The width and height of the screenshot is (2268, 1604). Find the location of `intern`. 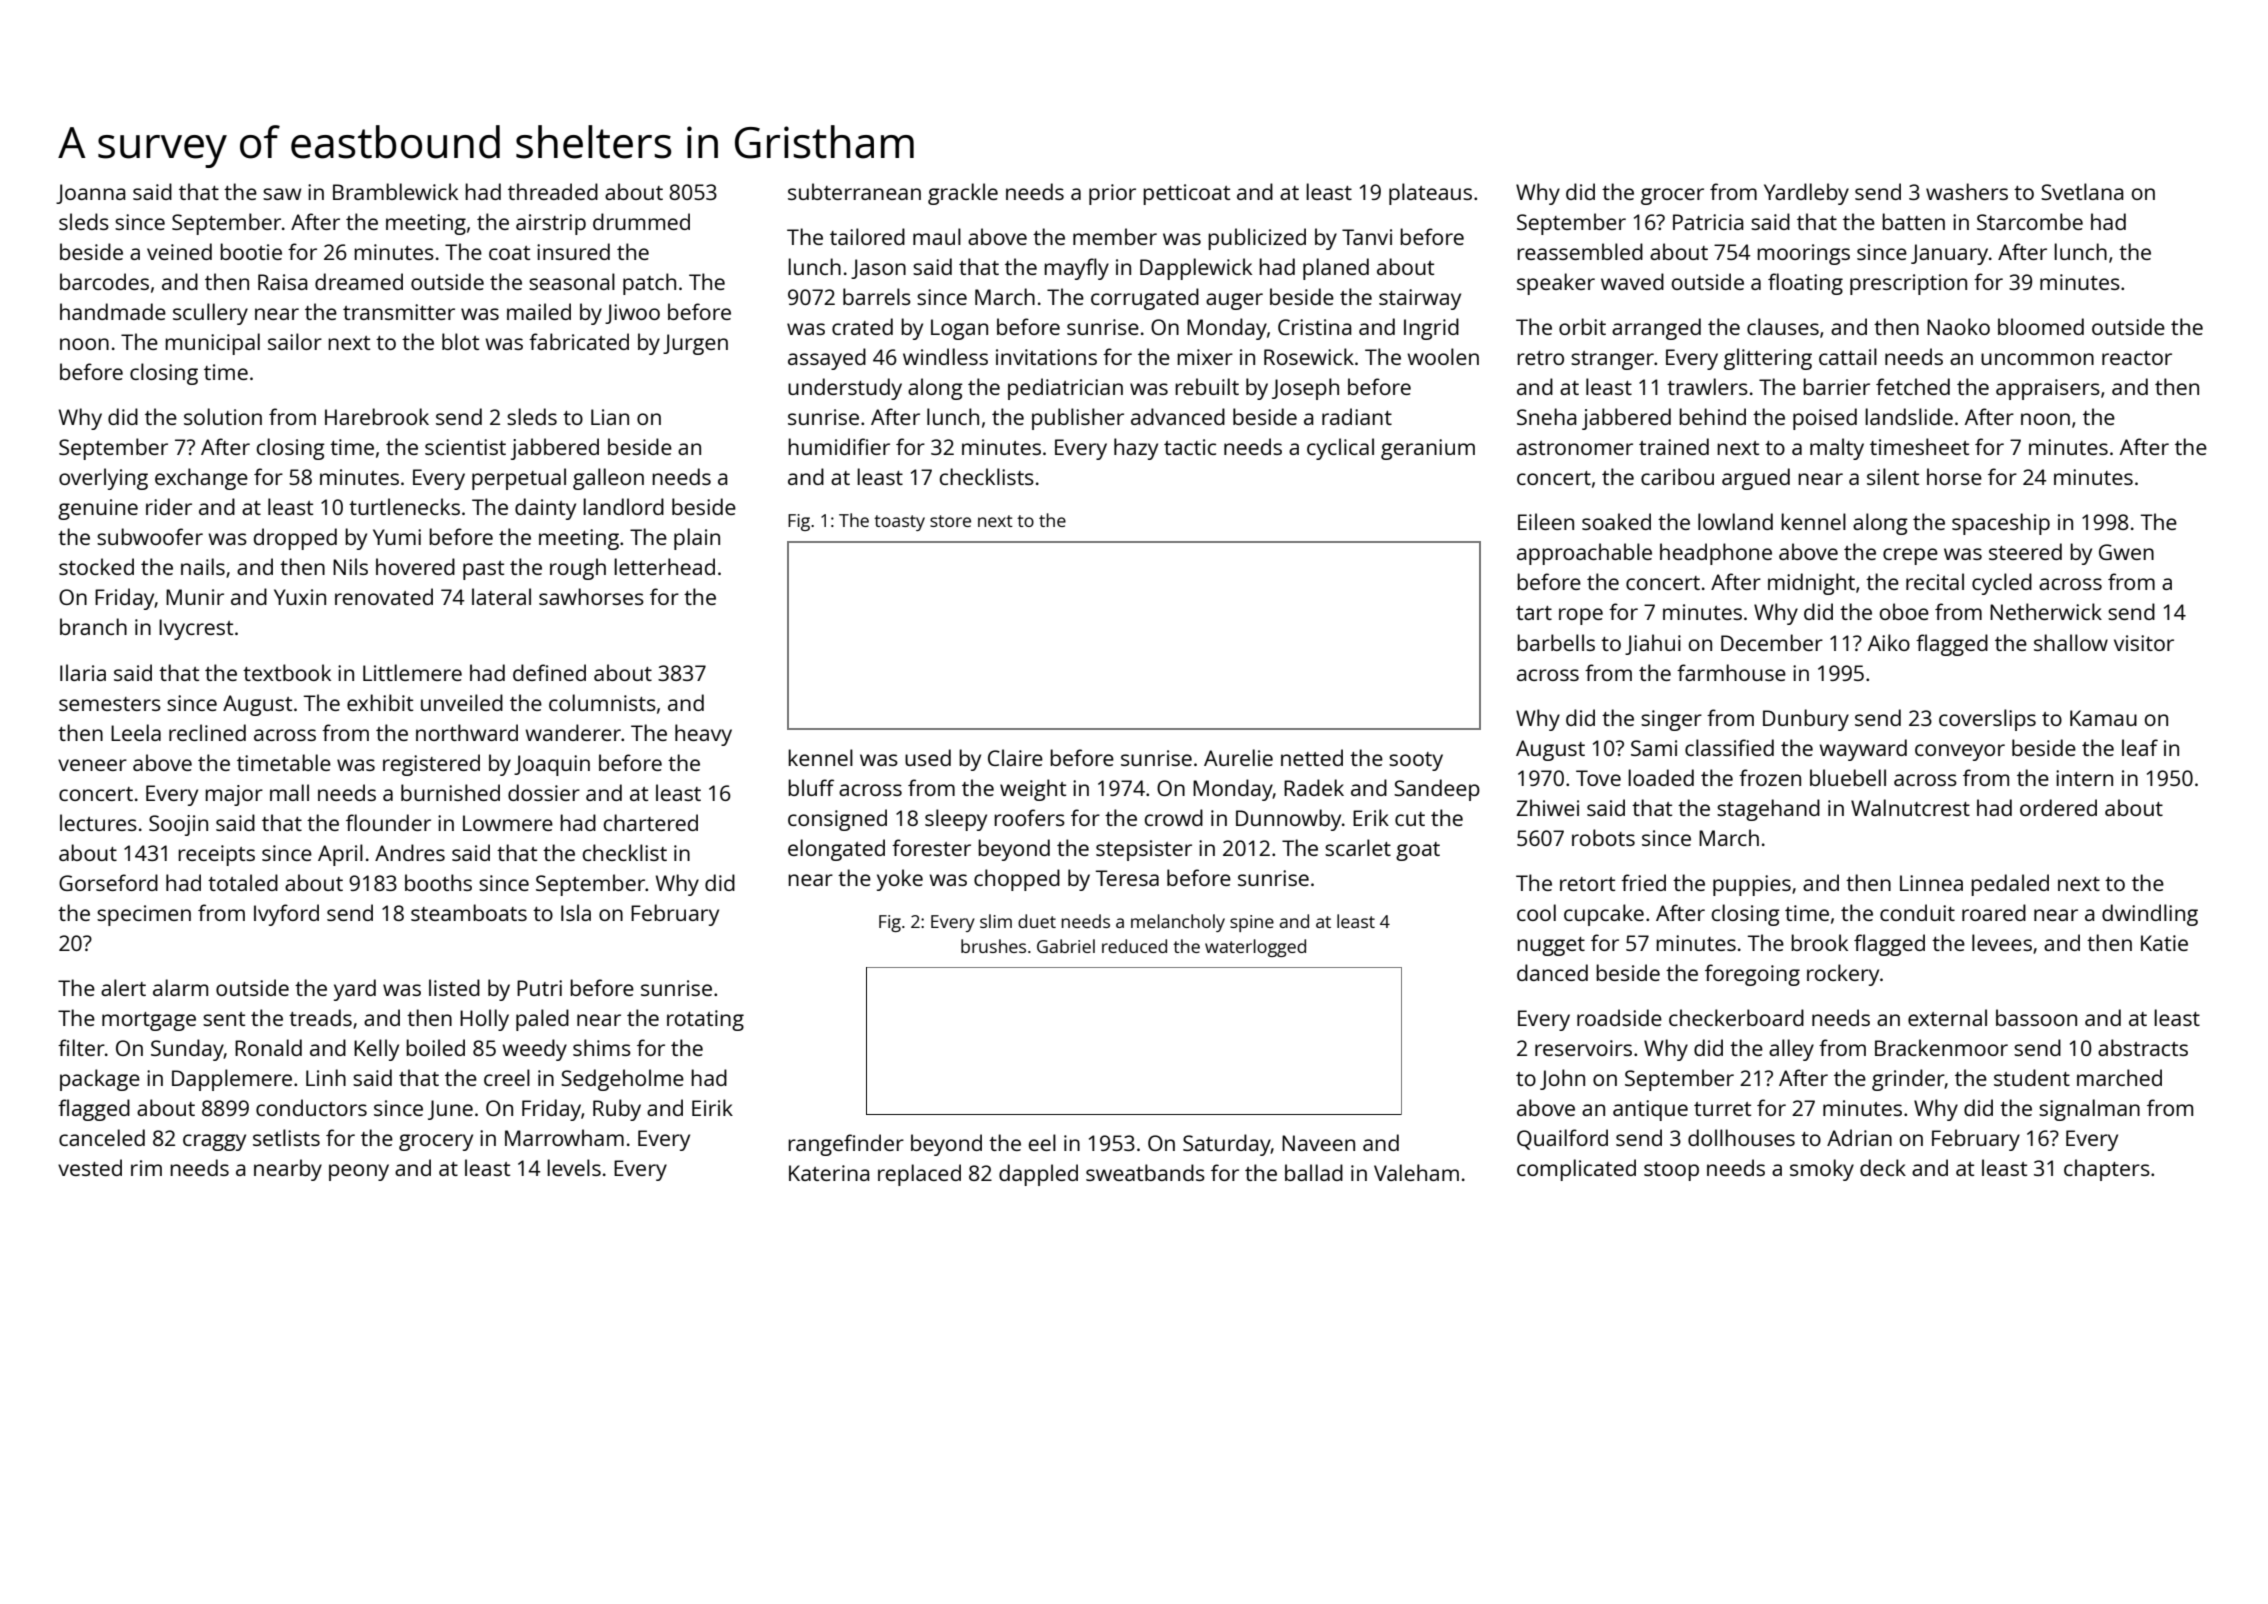

intern is located at coordinates (2084, 778).
